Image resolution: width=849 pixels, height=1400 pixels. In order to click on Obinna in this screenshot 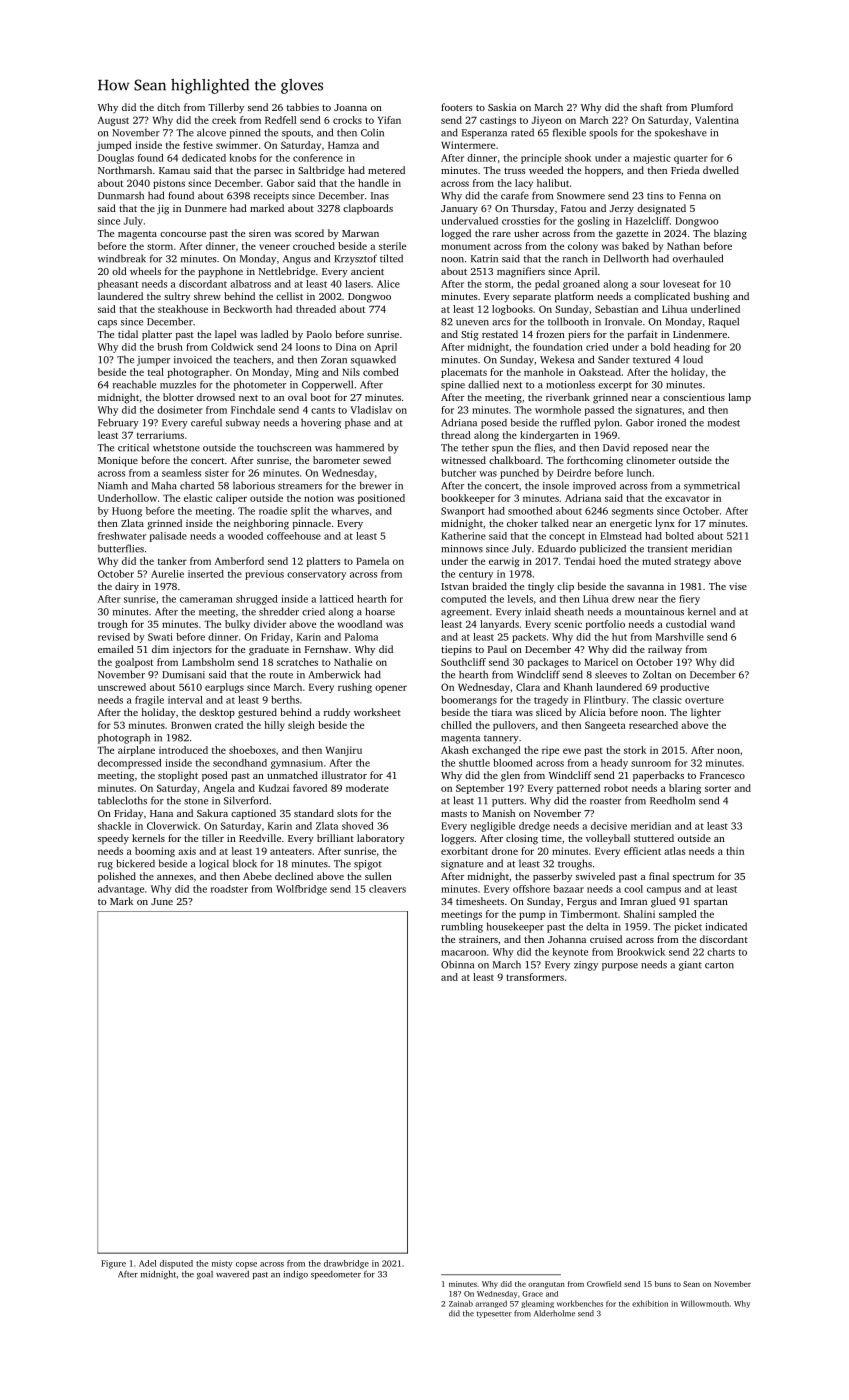, I will do `click(457, 964)`.
